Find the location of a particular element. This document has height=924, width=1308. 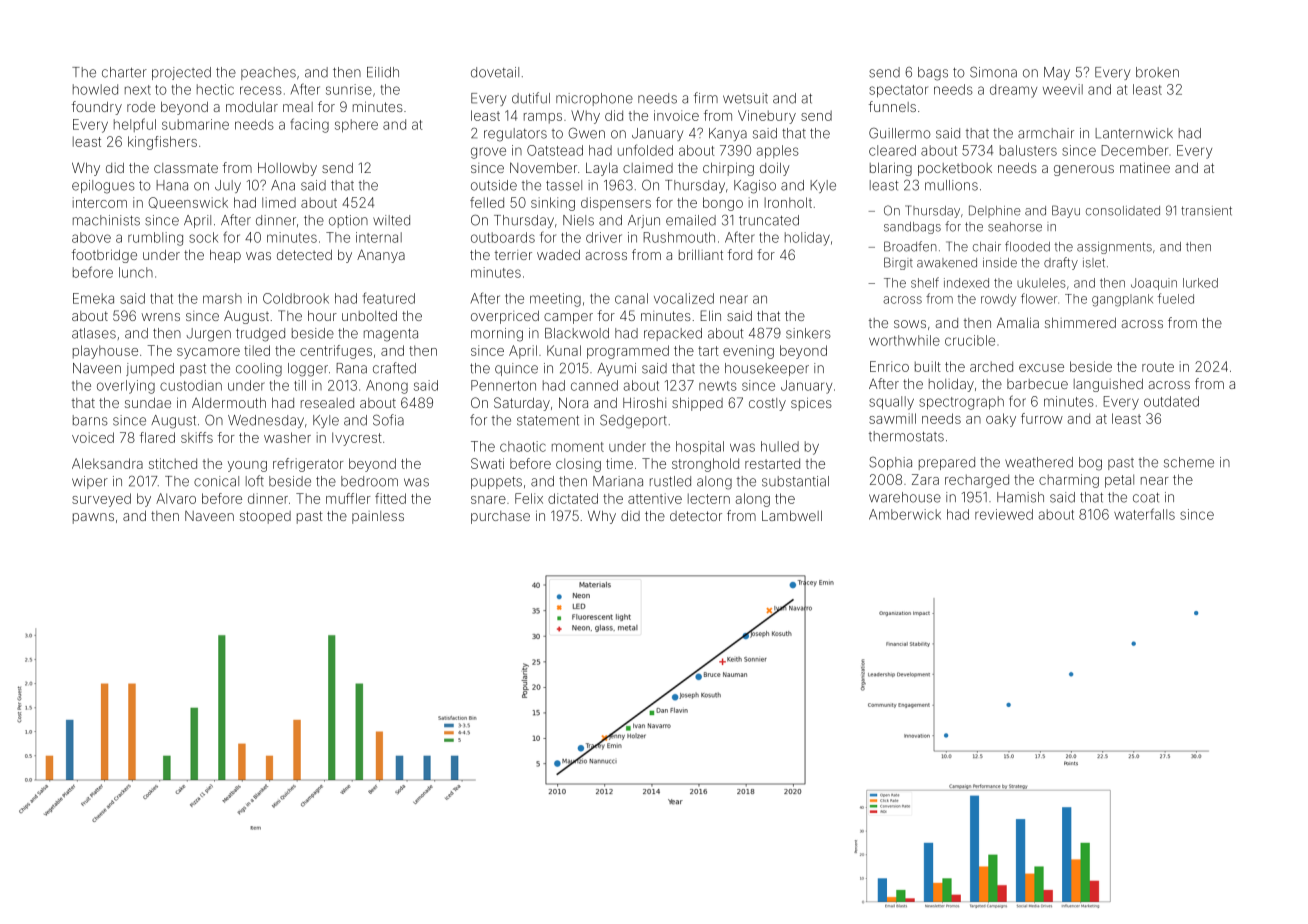

hospital is located at coordinates (700, 448).
